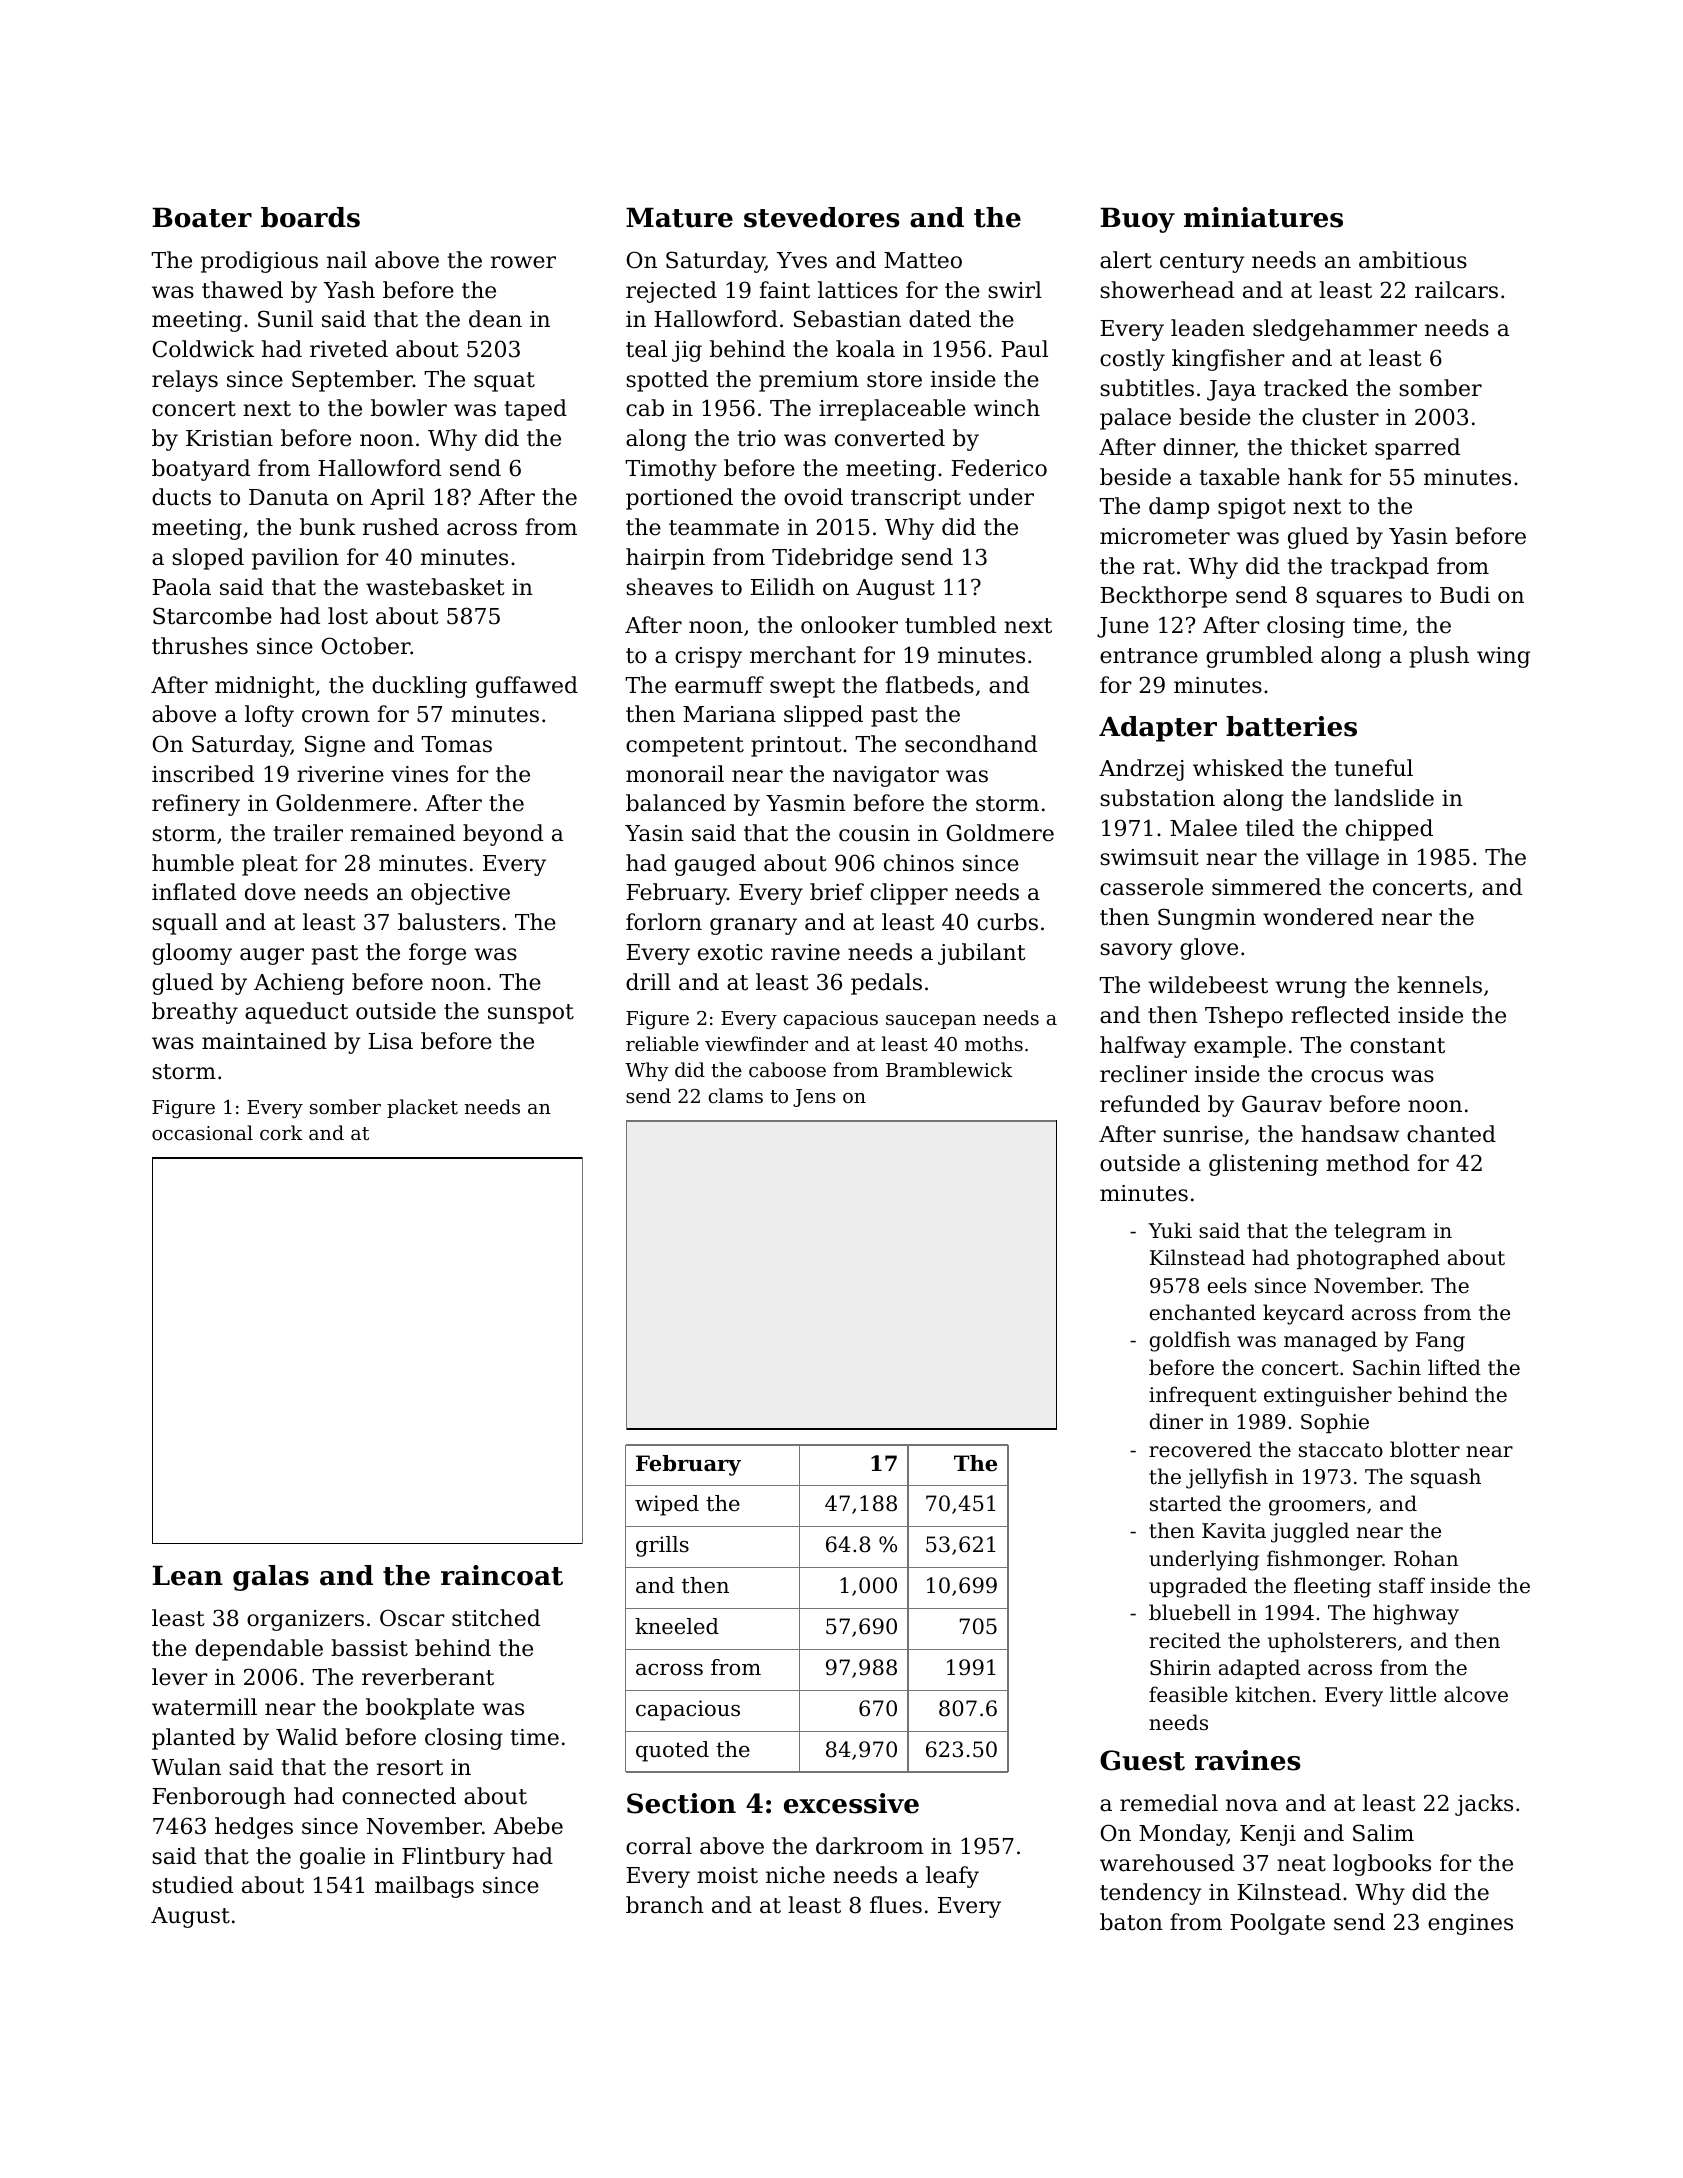 Image resolution: width=1683 pixels, height=2178 pixels. I want to click on navigator, so click(886, 776).
